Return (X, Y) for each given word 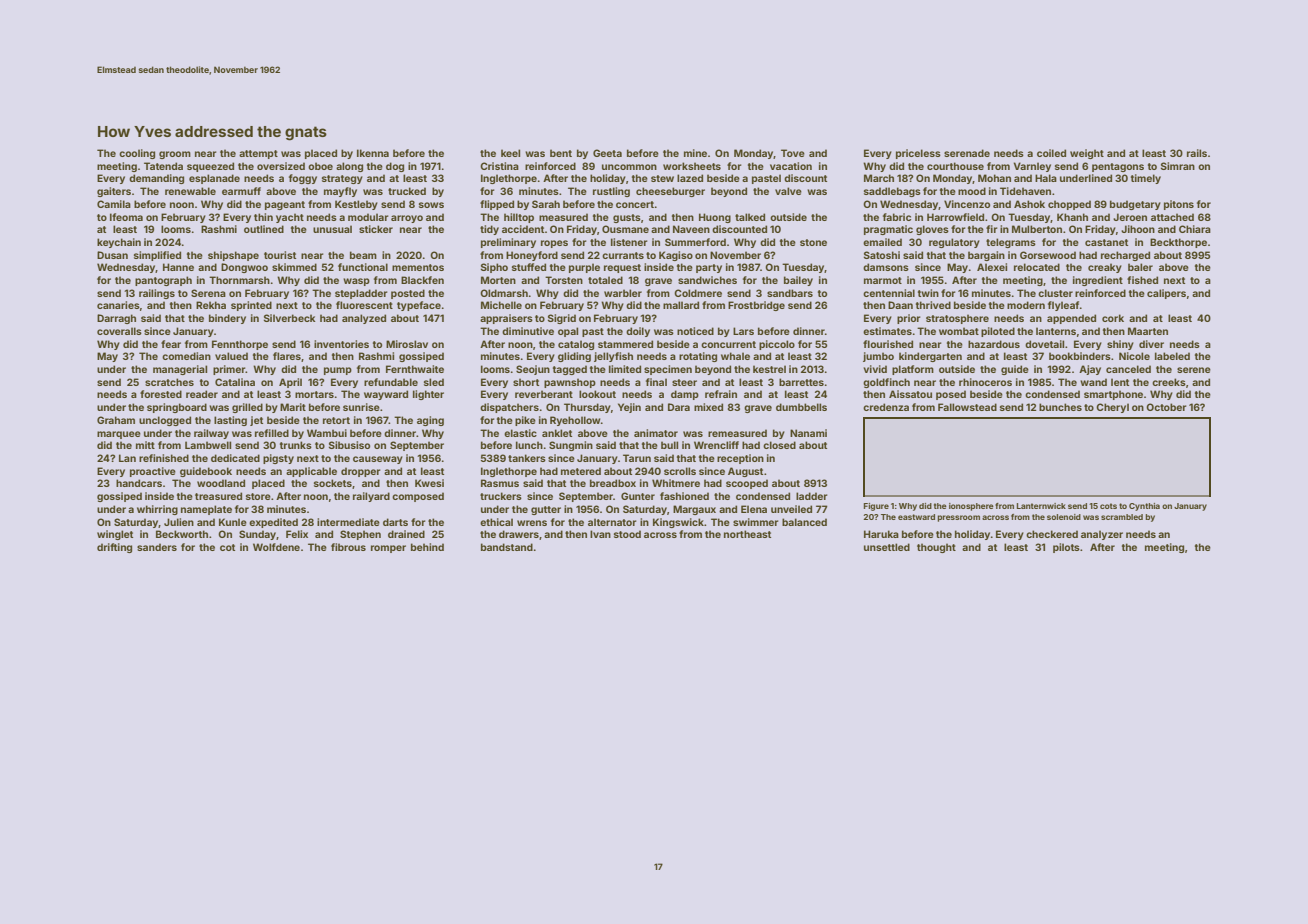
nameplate (206, 510)
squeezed (210, 167)
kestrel (769, 369)
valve (788, 191)
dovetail (1044, 344)
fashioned (684, 496)
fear (171, 344)
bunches (1060, 407)
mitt (145, 445)
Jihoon (1138, 229)
